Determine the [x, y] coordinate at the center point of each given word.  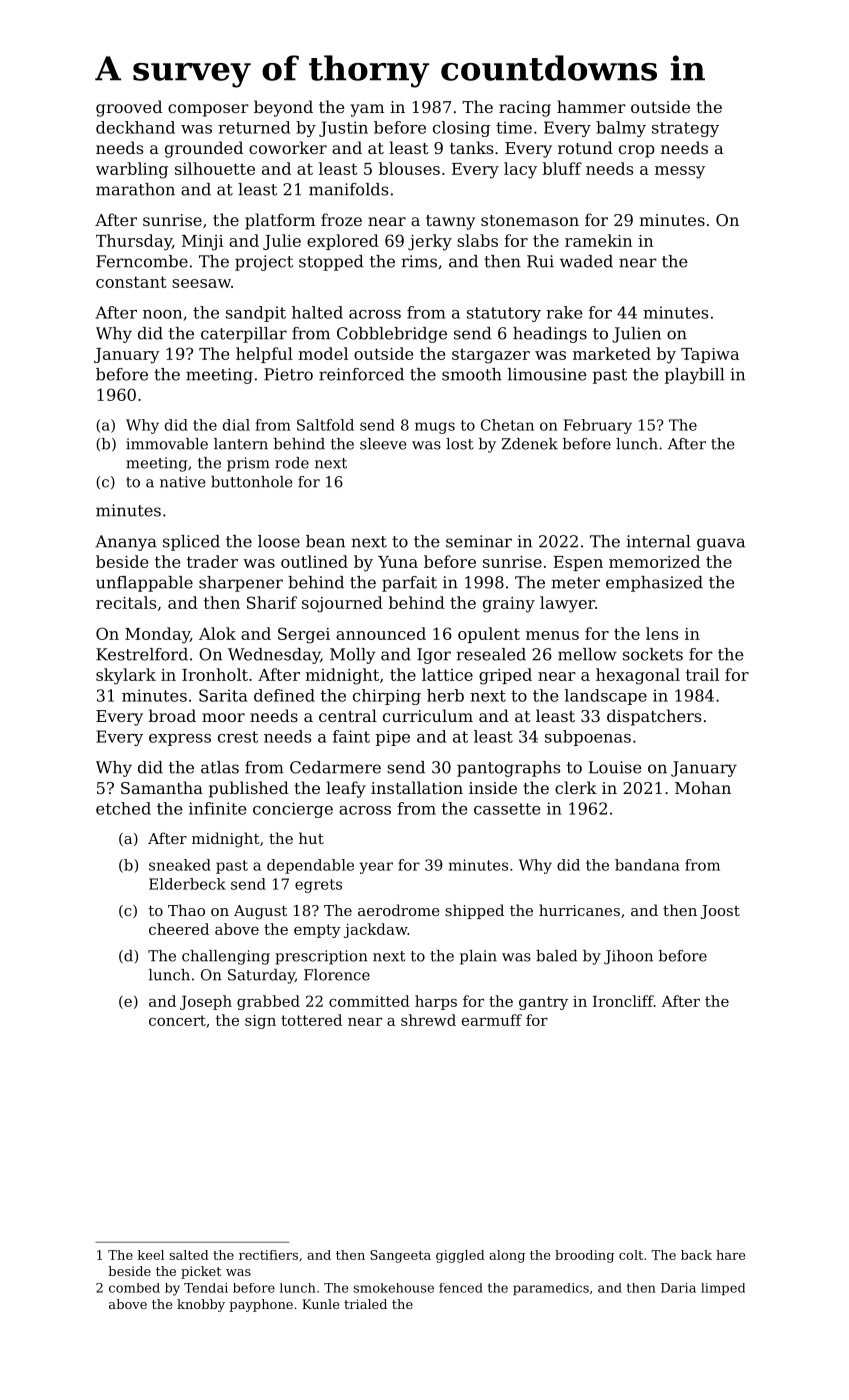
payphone [261, 1305]
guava [721, 544]
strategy [685, 129]
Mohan [703, 787]
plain [478, 957]
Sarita [223, 695]
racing [525, 109]
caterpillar [244, 335]
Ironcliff [623, 1001]
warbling [132, 170]
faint [351, 736]
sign [260, 1022]
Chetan [507, 425]
